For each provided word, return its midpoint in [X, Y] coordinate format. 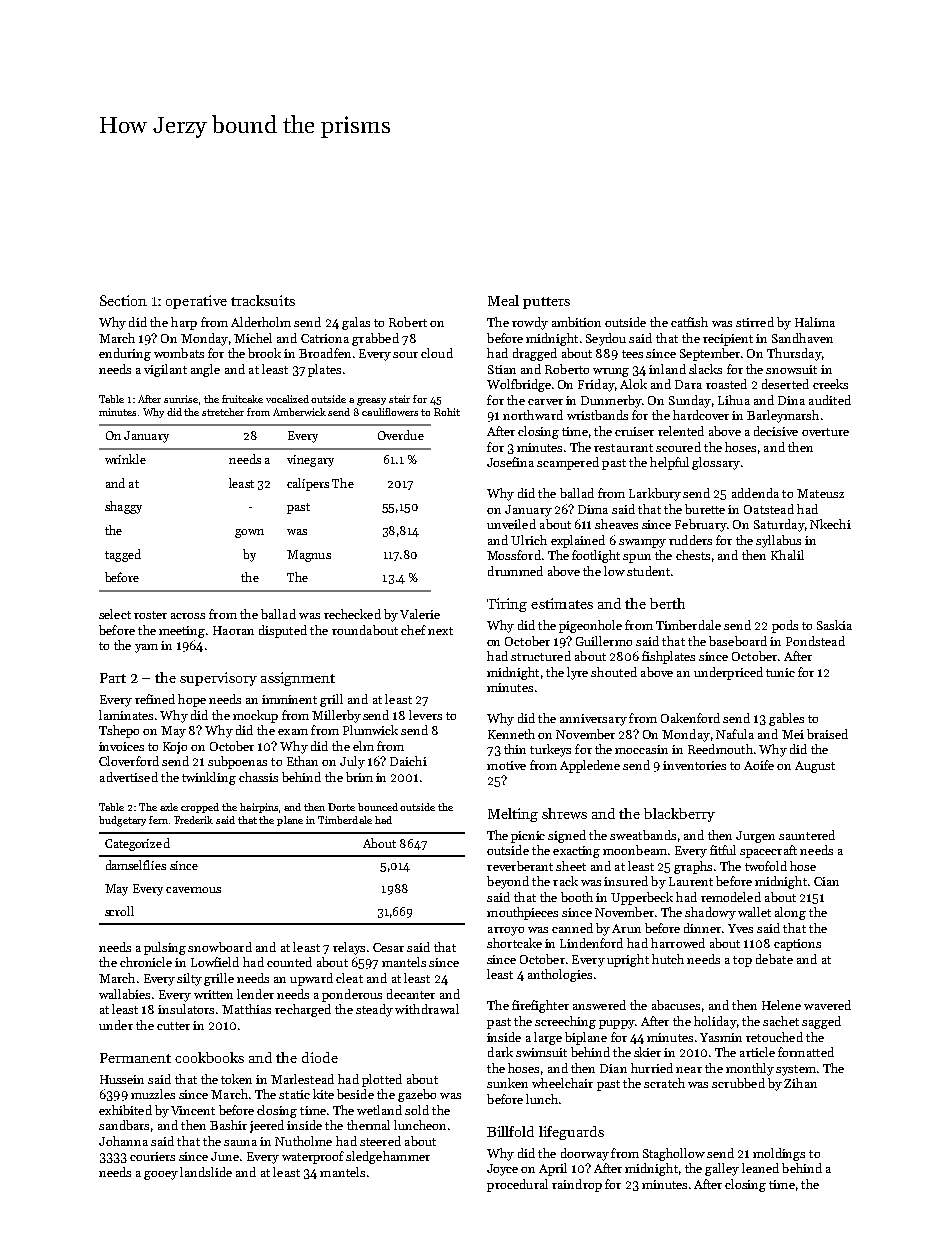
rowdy [530, 323]
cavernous [193, 890]
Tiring [507, 605]
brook [264, 353]
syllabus [778, 541]
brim [359, 777]
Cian [826, 881]
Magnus [309, 556]
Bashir [228, 1125]
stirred [755, 322]
